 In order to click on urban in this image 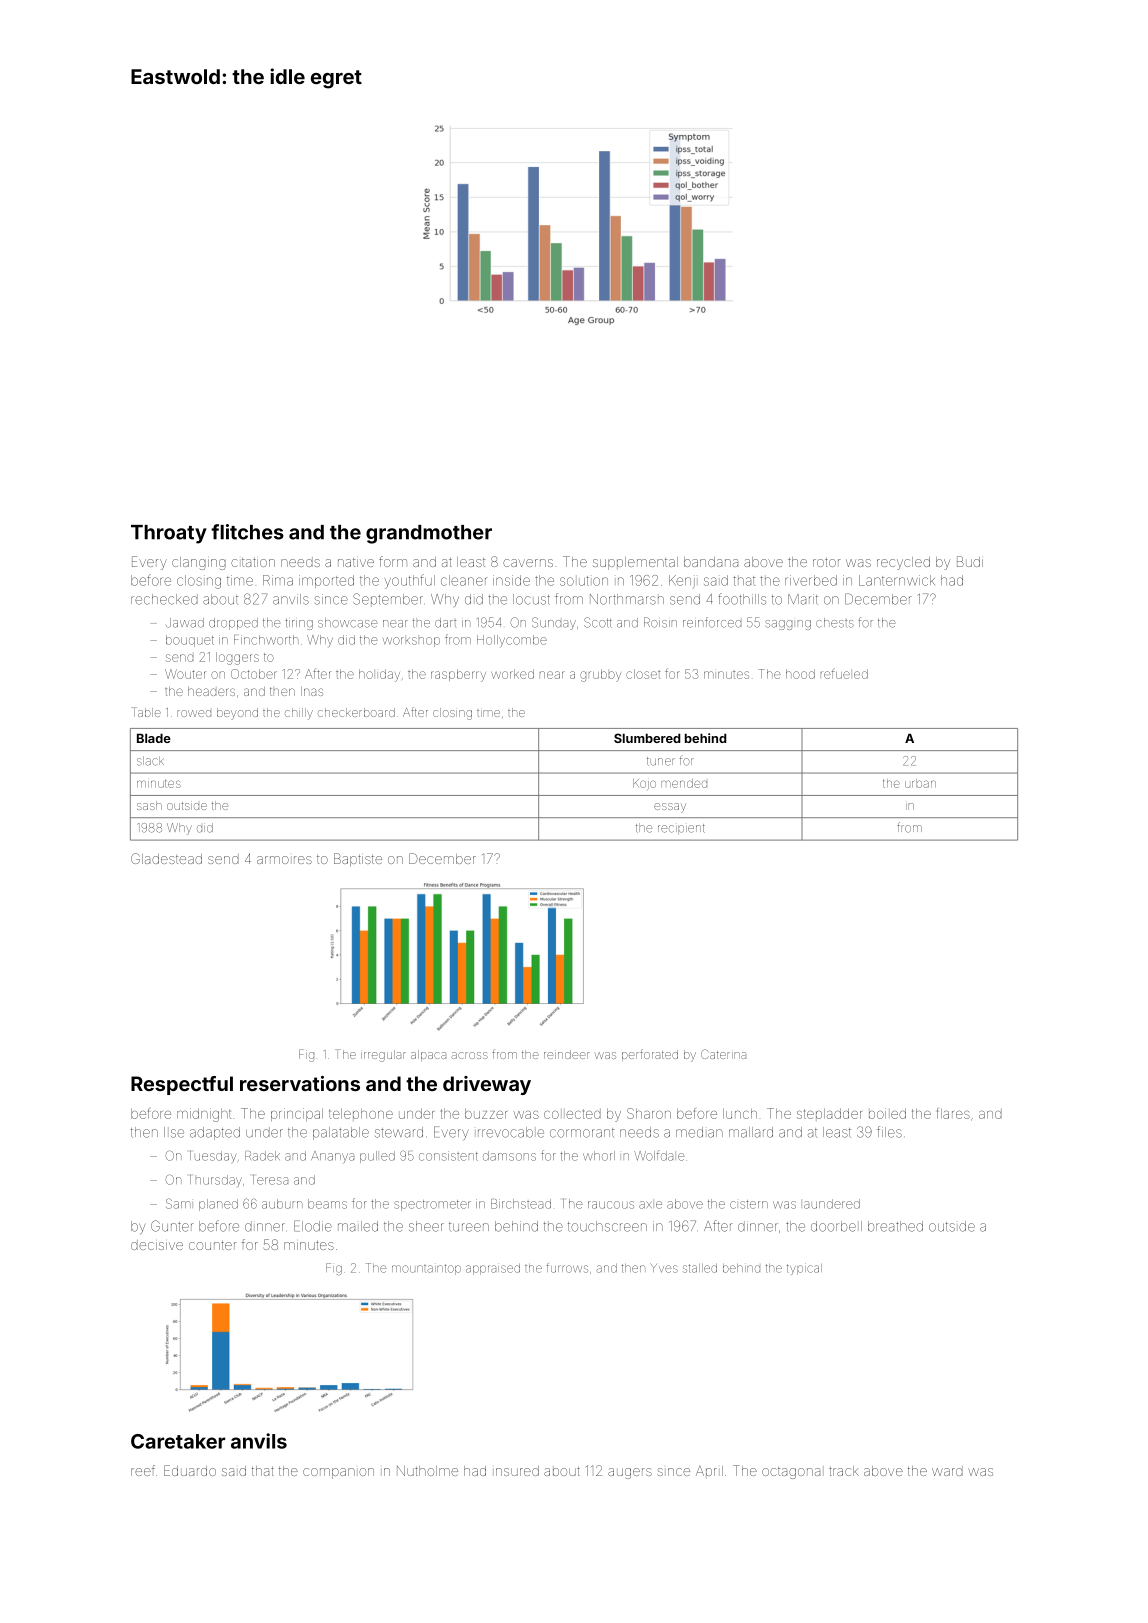, I will do `click(920, 783)`.
